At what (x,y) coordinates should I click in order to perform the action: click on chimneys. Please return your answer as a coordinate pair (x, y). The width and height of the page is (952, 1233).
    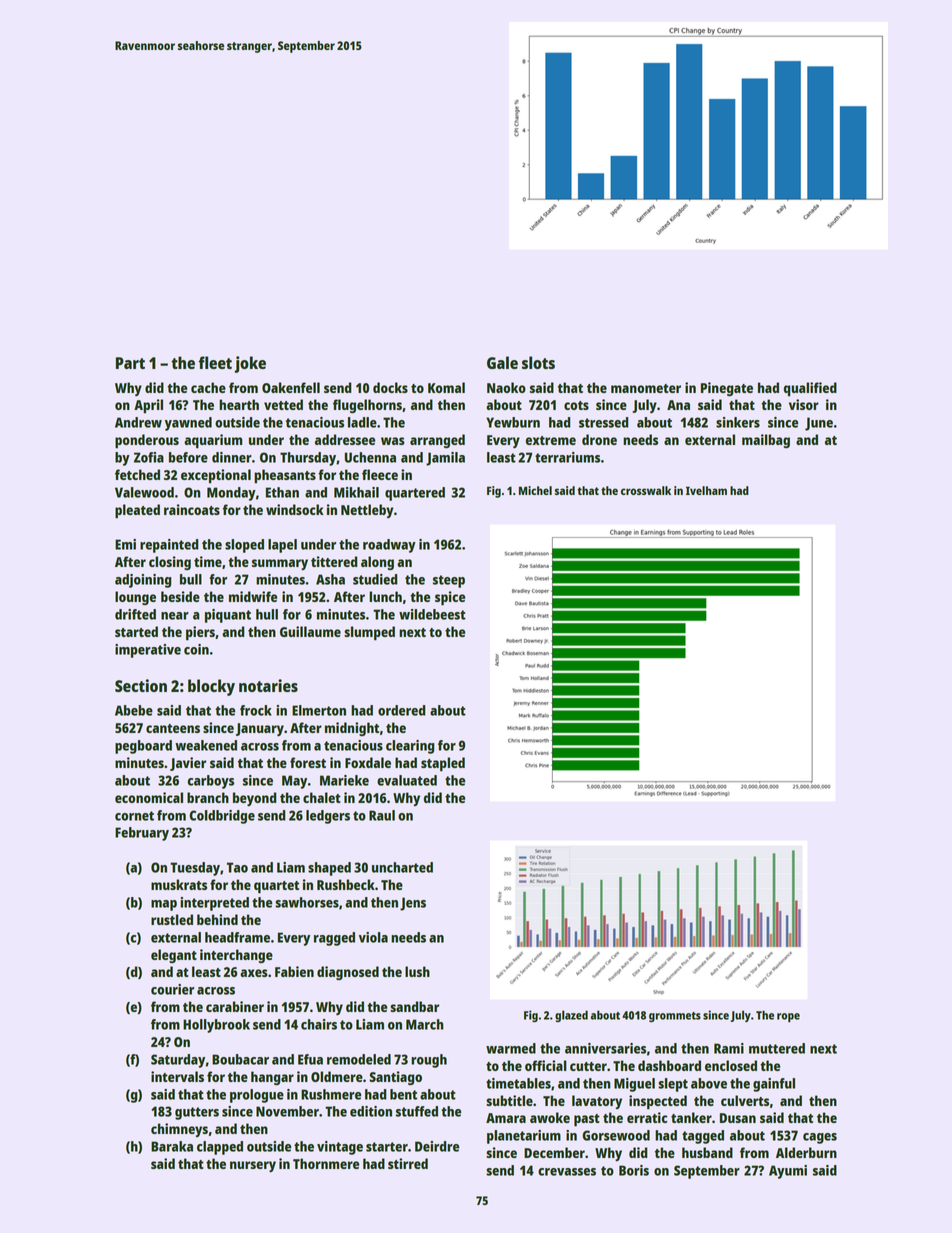
    Looking at the image, I should click on (179, 1130).
